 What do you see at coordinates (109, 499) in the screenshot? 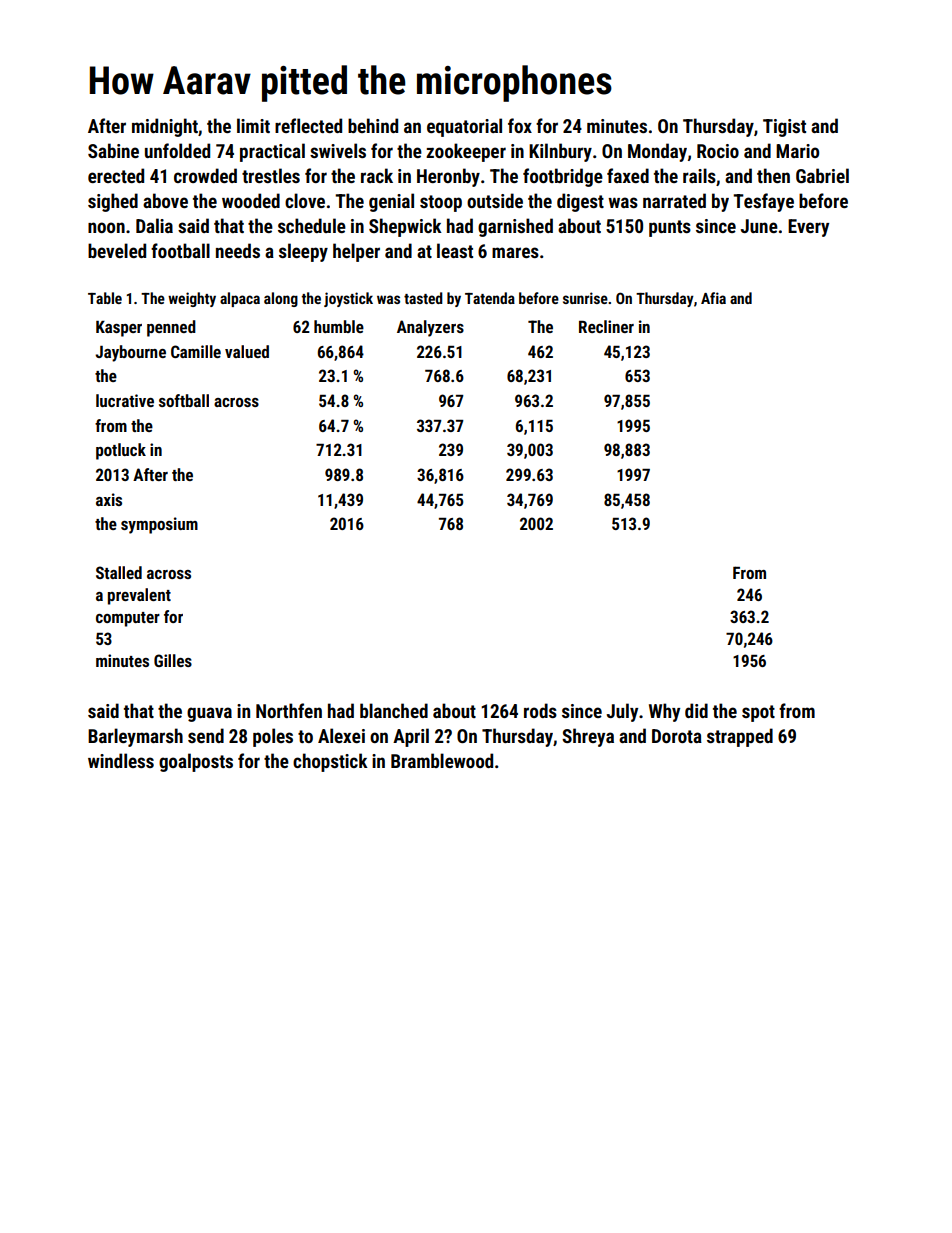
I see `axis` at bounding box center [109, 499].
